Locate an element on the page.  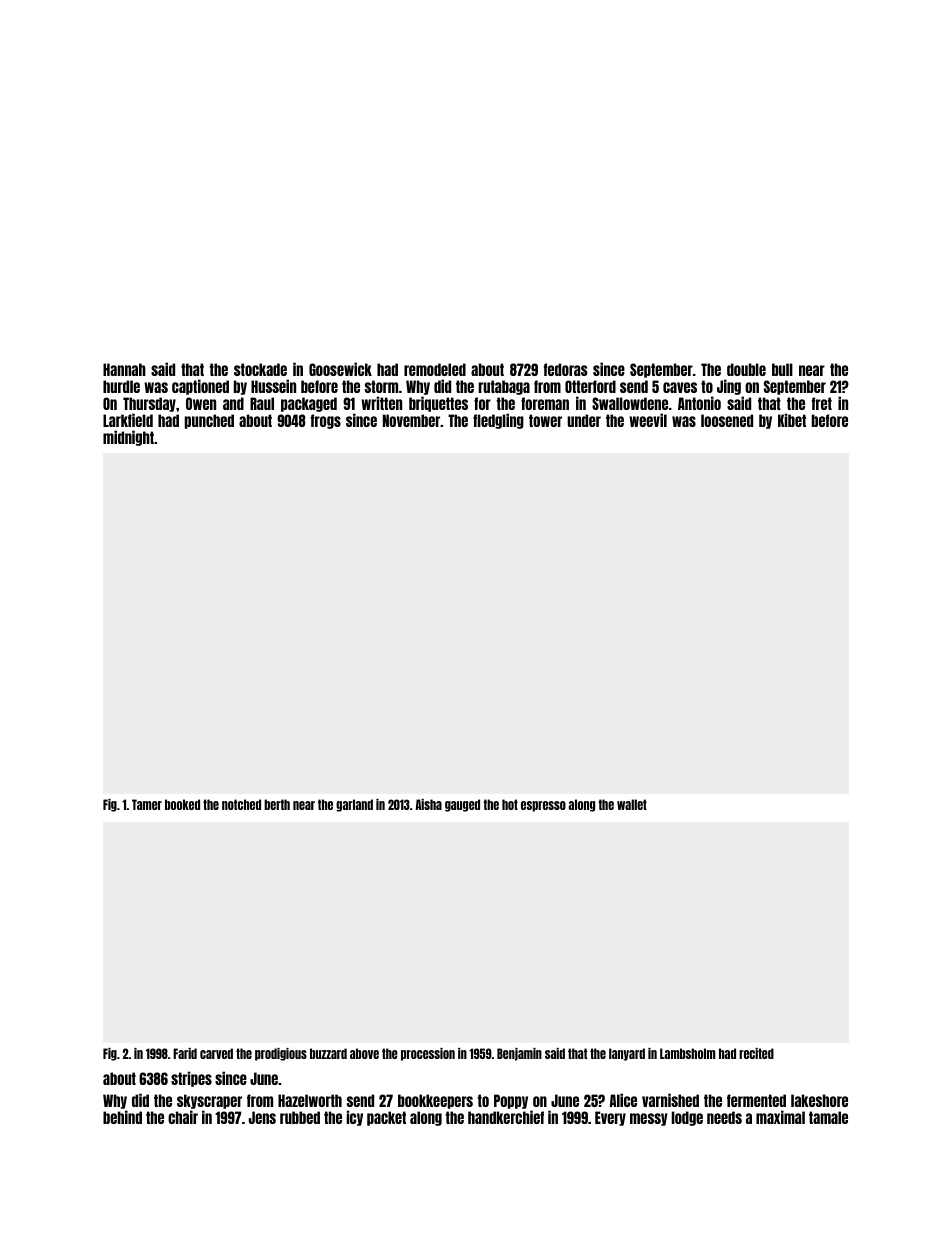
stockade is located at coordinates (260, 369).
